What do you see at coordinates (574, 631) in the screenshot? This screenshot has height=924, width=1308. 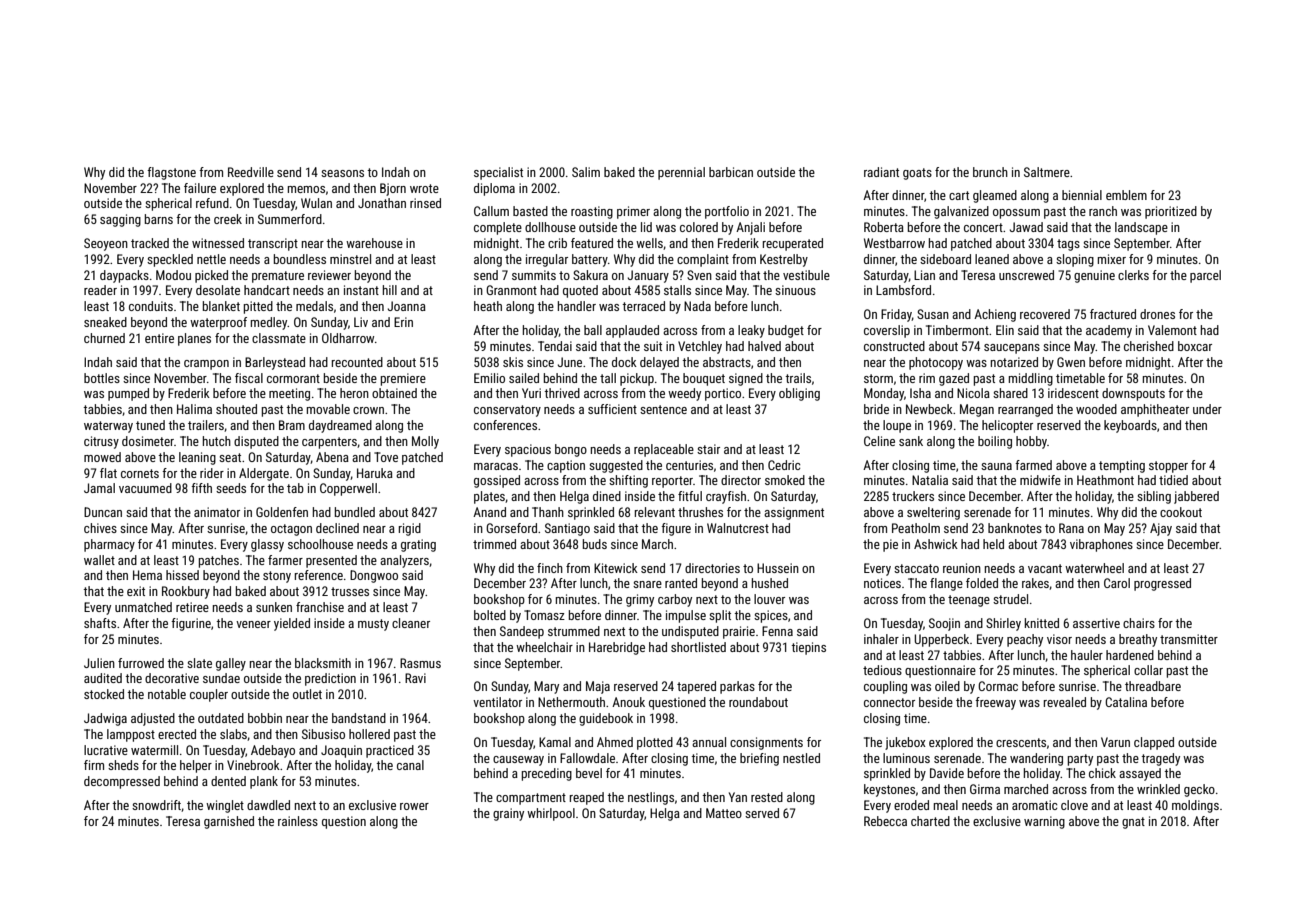 I see `strummed` at bounding box center [574, 631].
